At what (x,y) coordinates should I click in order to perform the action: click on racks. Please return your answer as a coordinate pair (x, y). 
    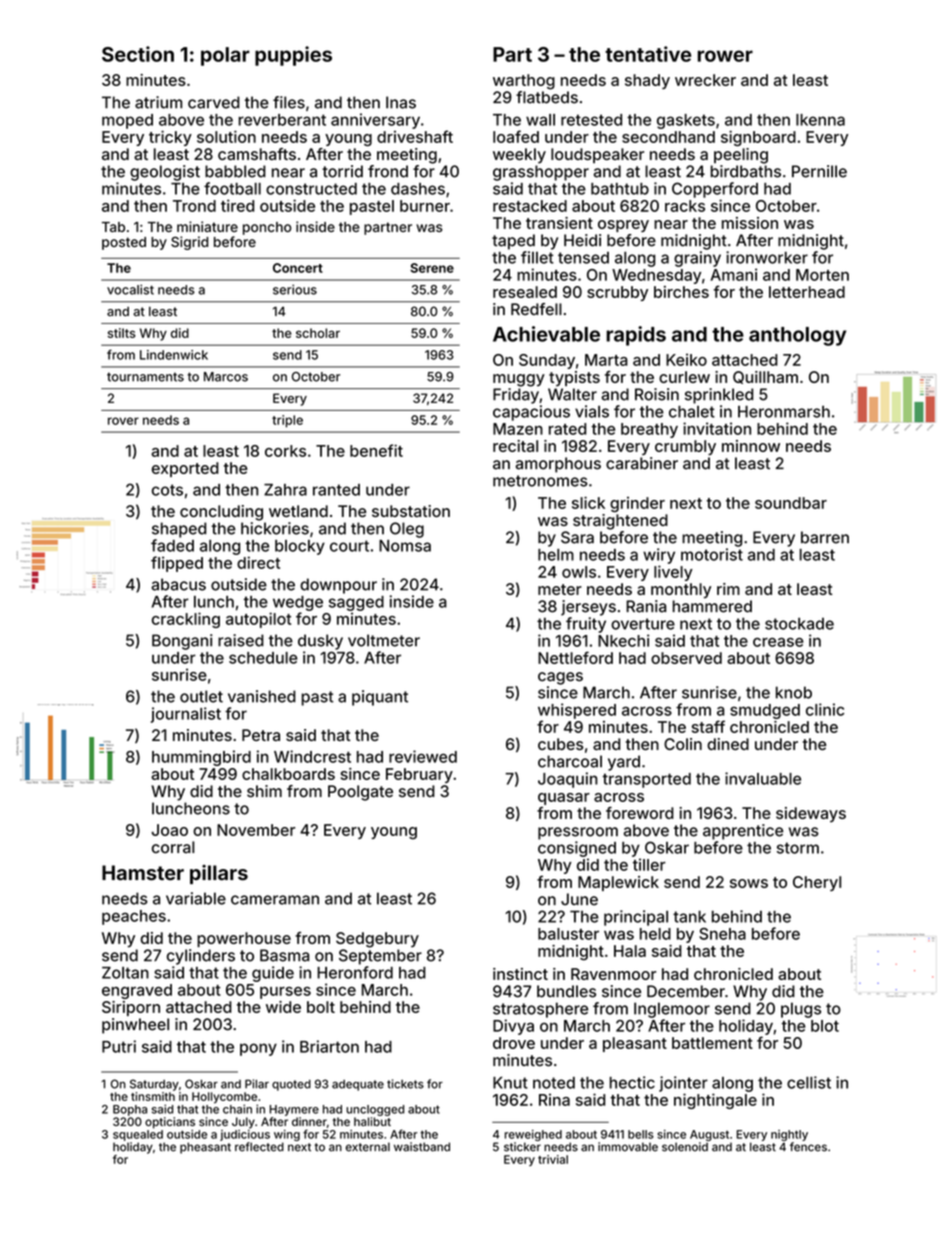
    Looking at the image, I should click on (685, 206).
